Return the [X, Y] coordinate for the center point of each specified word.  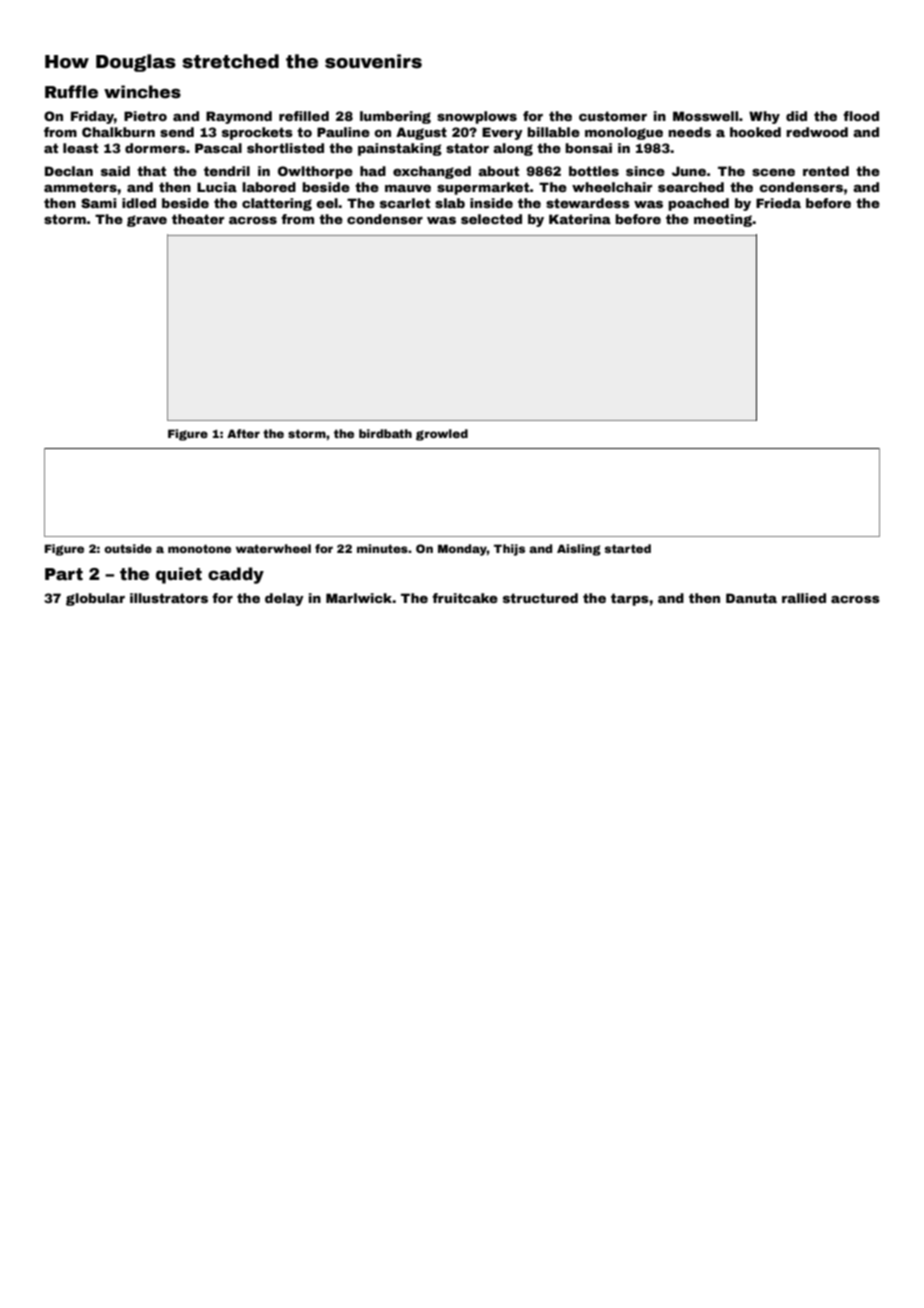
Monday [462, 550]
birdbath [385, 433]
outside [128, 548]
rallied [804, 598]
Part [64, 574]
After [243, 433]
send [177, 132]
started [627, 548]
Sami [99, 203]
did [796, 116]
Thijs [509, 550]
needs [689, 132]
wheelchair [612, 187]
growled [442, 435]
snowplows [477, 117]
